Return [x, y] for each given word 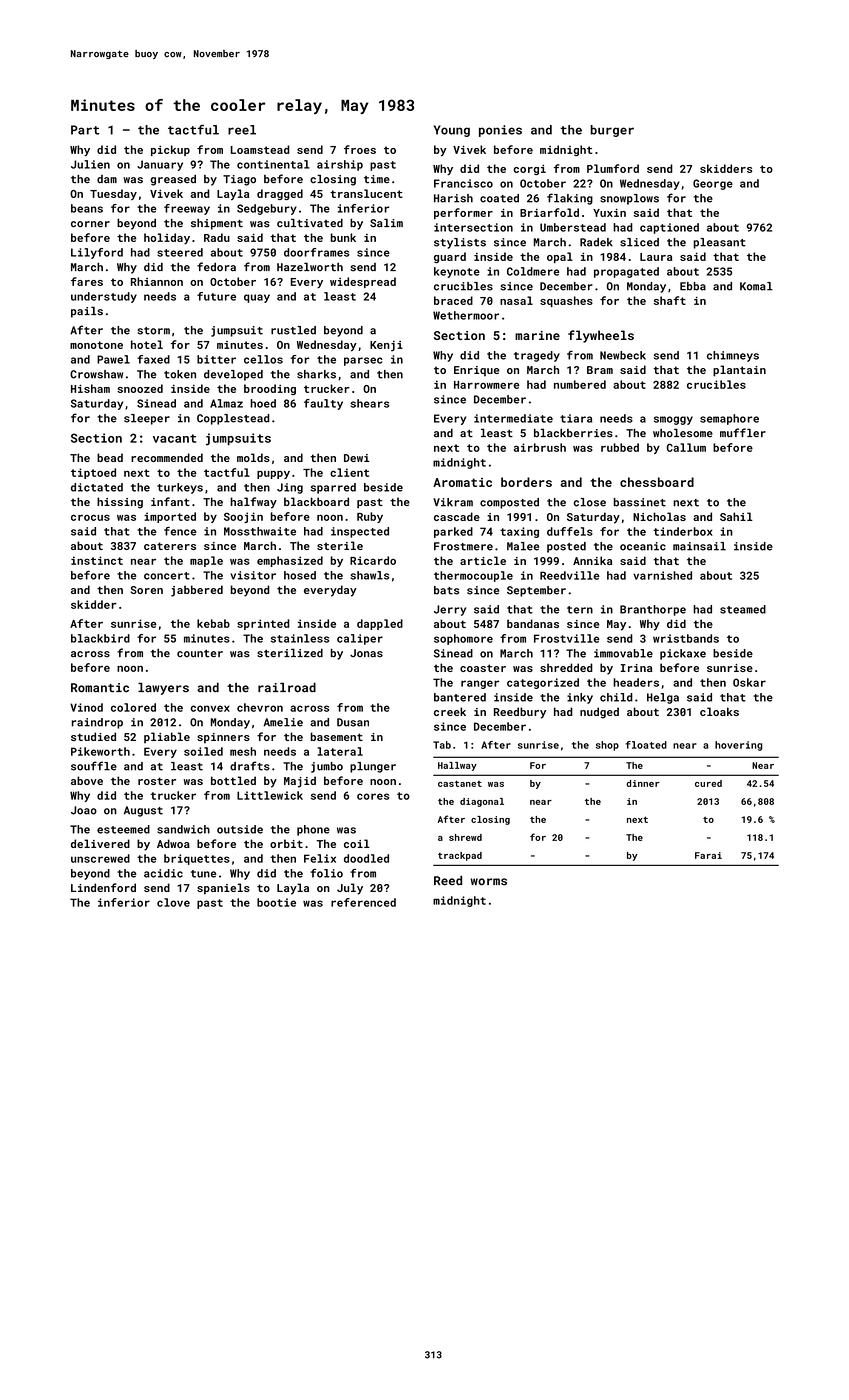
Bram [600, 370]
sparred [333, 488]
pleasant [719, 243]
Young [452, 131]
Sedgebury [267, 209]
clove [173, 902]
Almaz [226, 403]
